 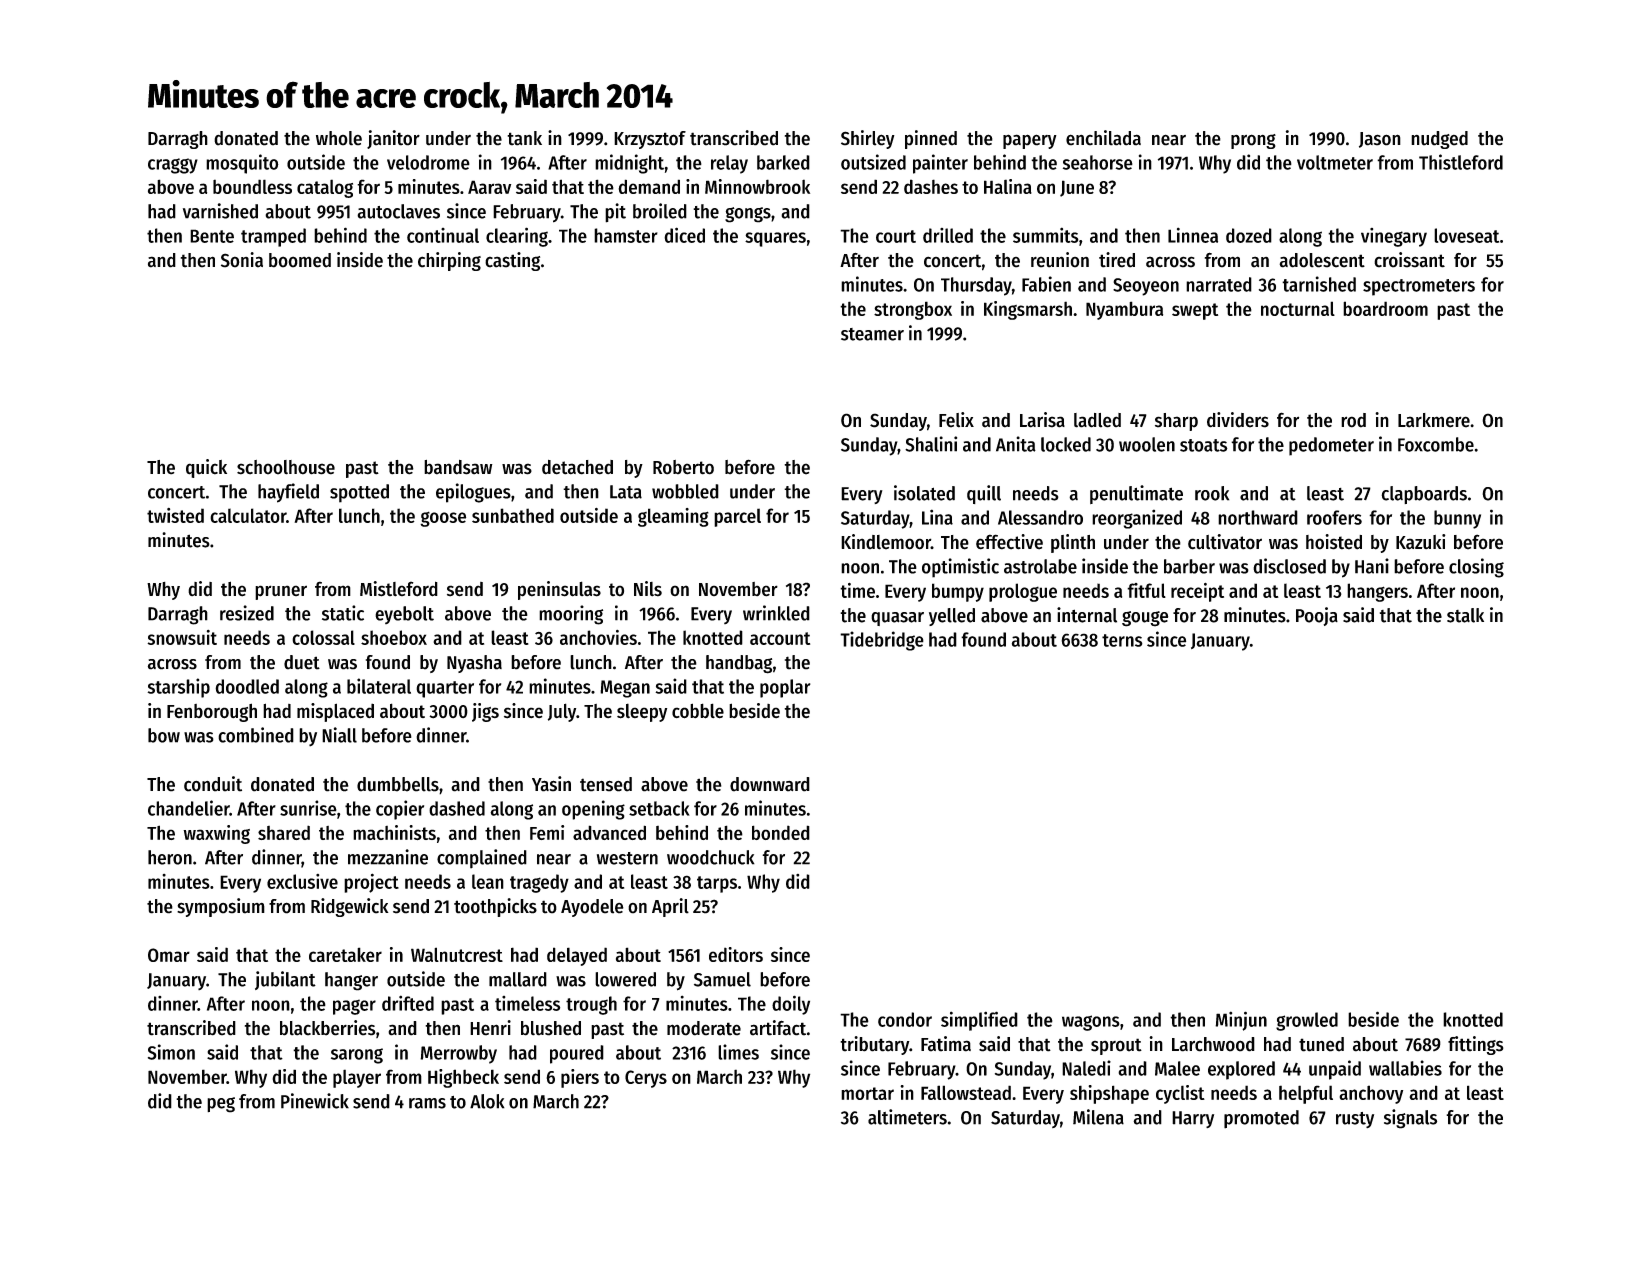 I want to click on papery, so click(x=1030, y=141).
